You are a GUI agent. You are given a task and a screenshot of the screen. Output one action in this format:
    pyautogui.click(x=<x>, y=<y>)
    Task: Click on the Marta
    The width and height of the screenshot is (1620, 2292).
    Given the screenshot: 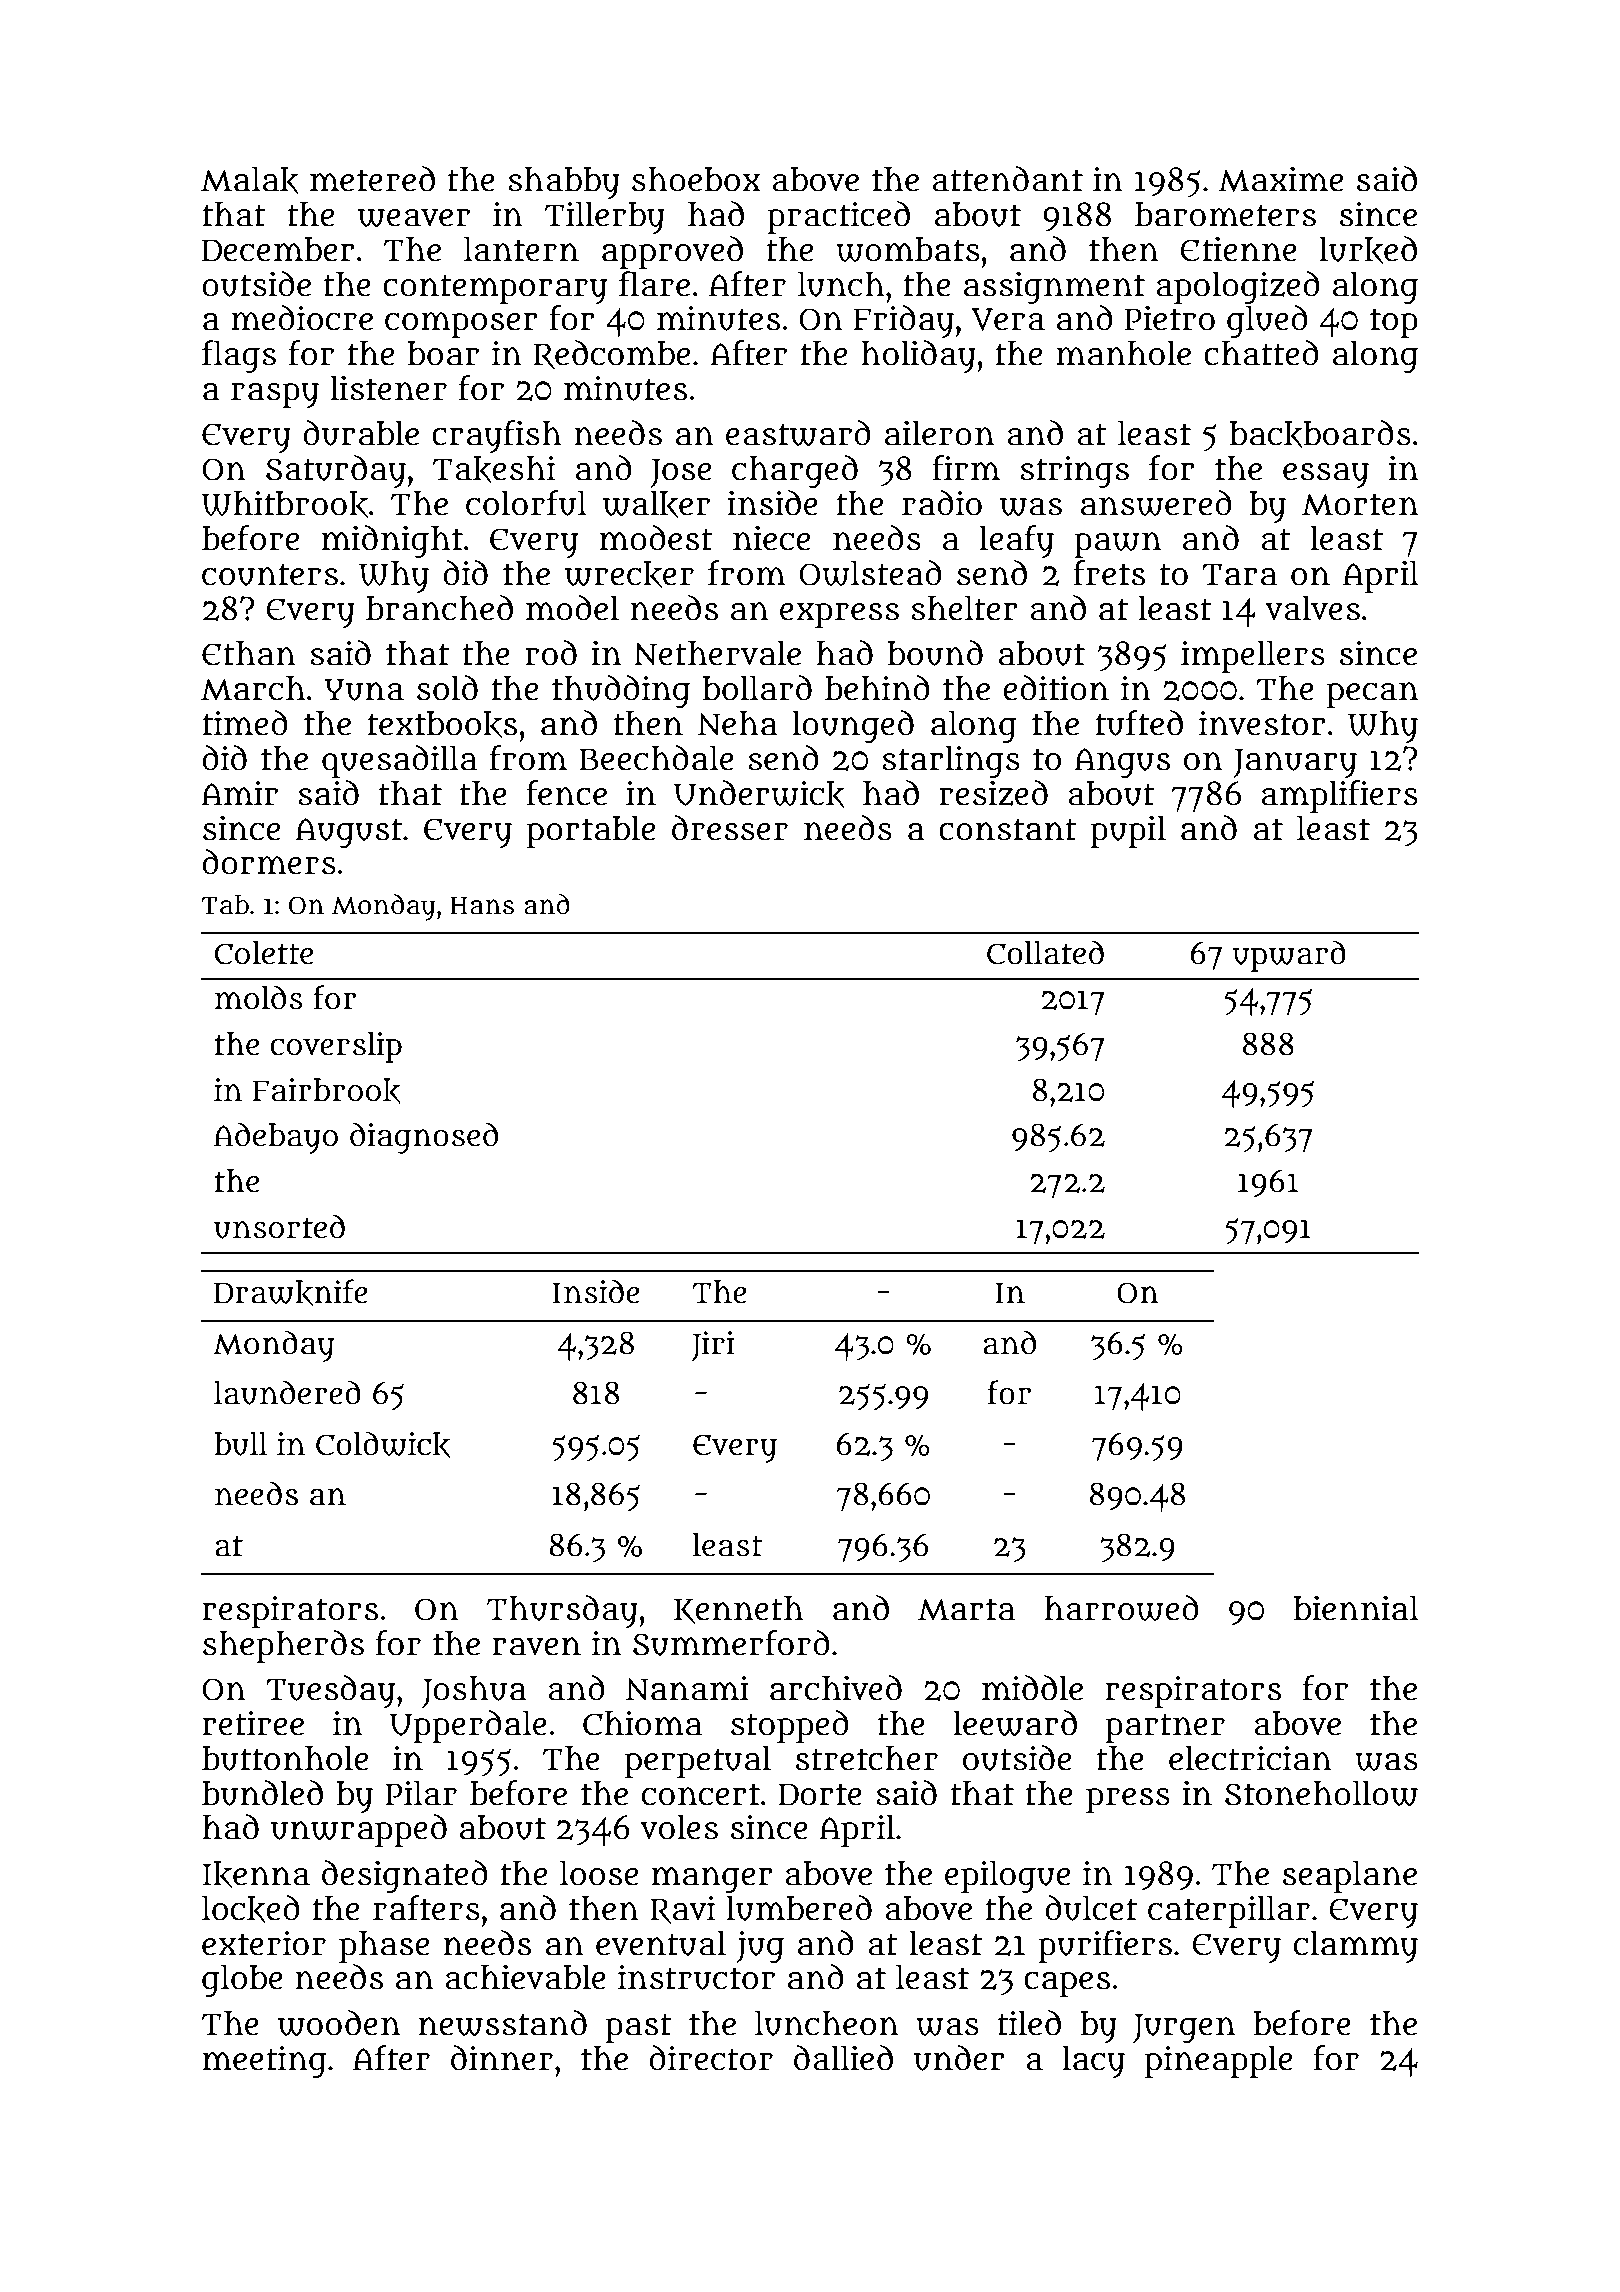 What is the action you would take?
    pyautogui.click(x=966, y=1609)
